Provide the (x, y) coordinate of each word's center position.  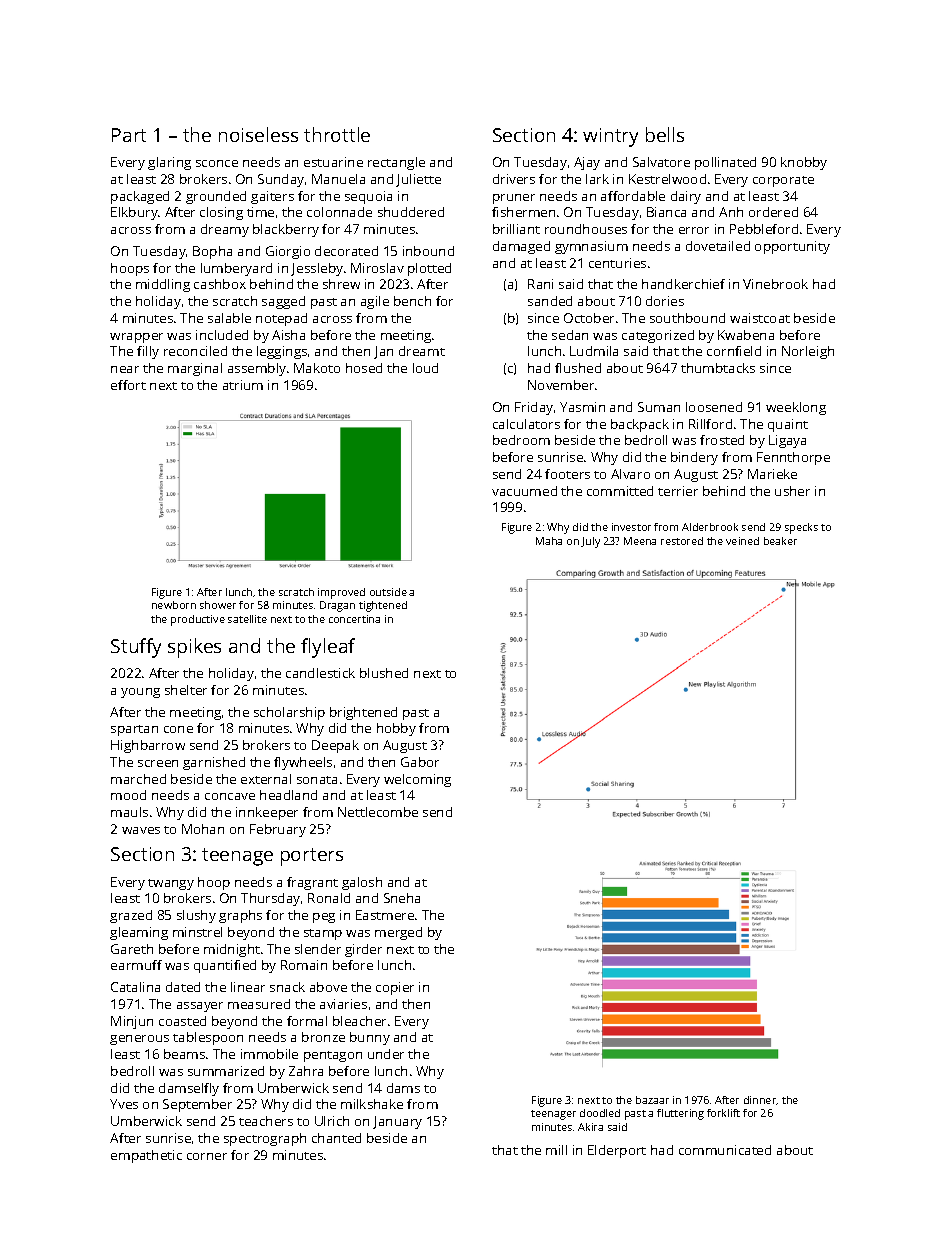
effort (128, 385)
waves (141, 830)
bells (665, 134)
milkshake (372, 1104)
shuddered (411, 212)
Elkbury (134, 213)
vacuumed (524, 491)
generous (139, 1040)
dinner (760, 1100)
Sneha (402, 898)
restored (682, 541)
